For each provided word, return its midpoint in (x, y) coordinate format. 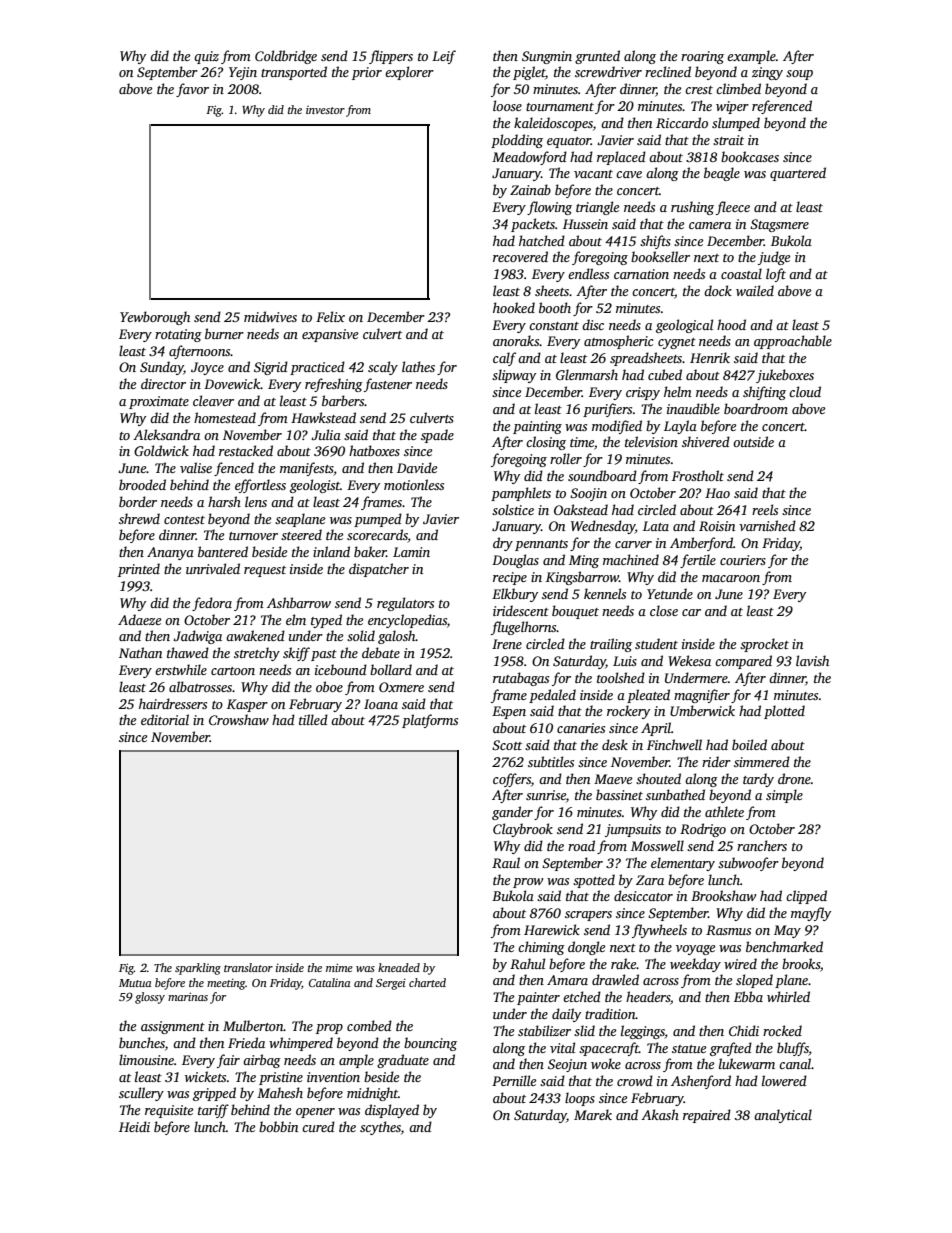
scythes (380, 1128)
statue (689, 1049)
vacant (593, 174)
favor (192, 90)
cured (318, 1126)
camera (710, 225)
